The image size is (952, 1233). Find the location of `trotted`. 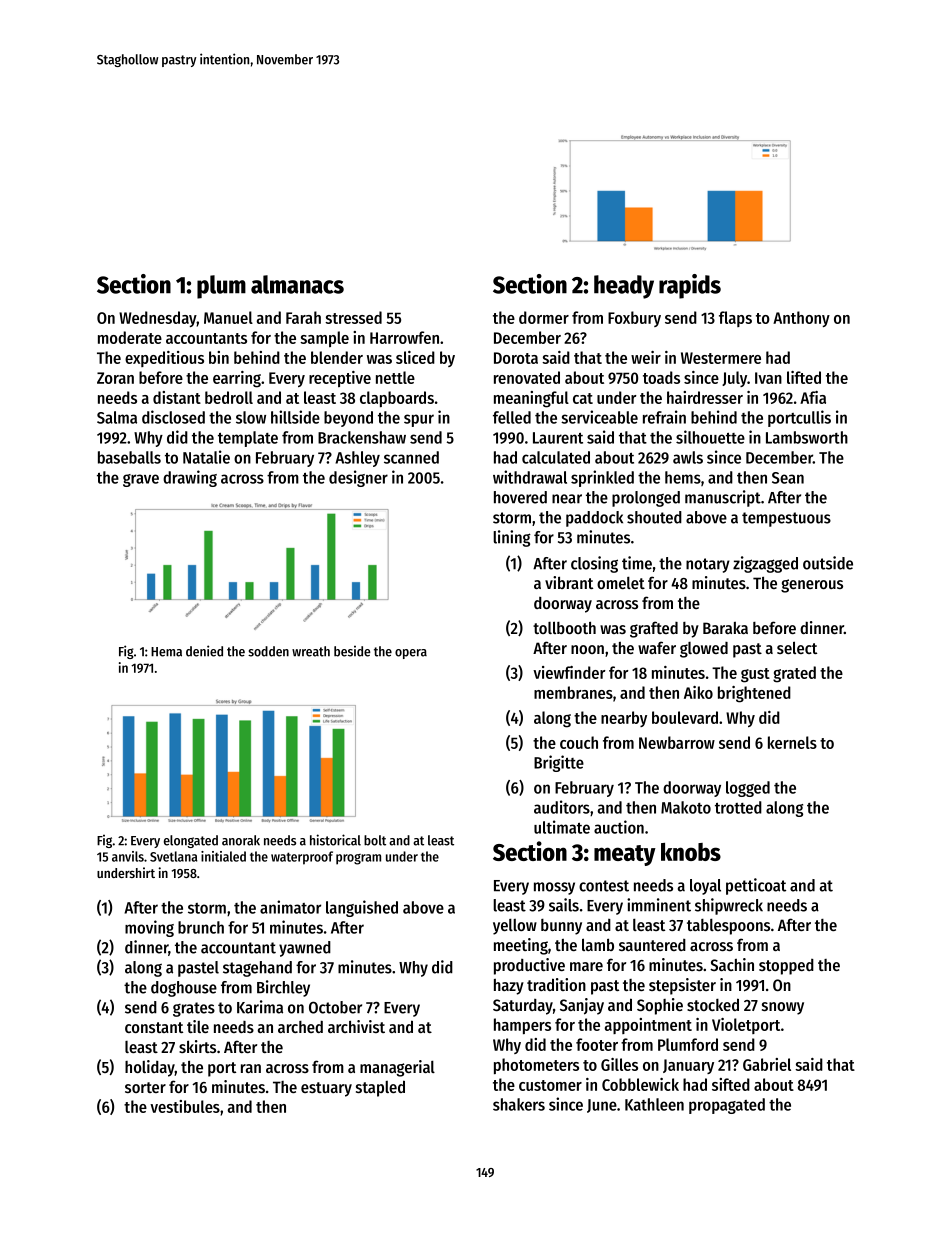

trotted is located at coordinates (738, 807).
